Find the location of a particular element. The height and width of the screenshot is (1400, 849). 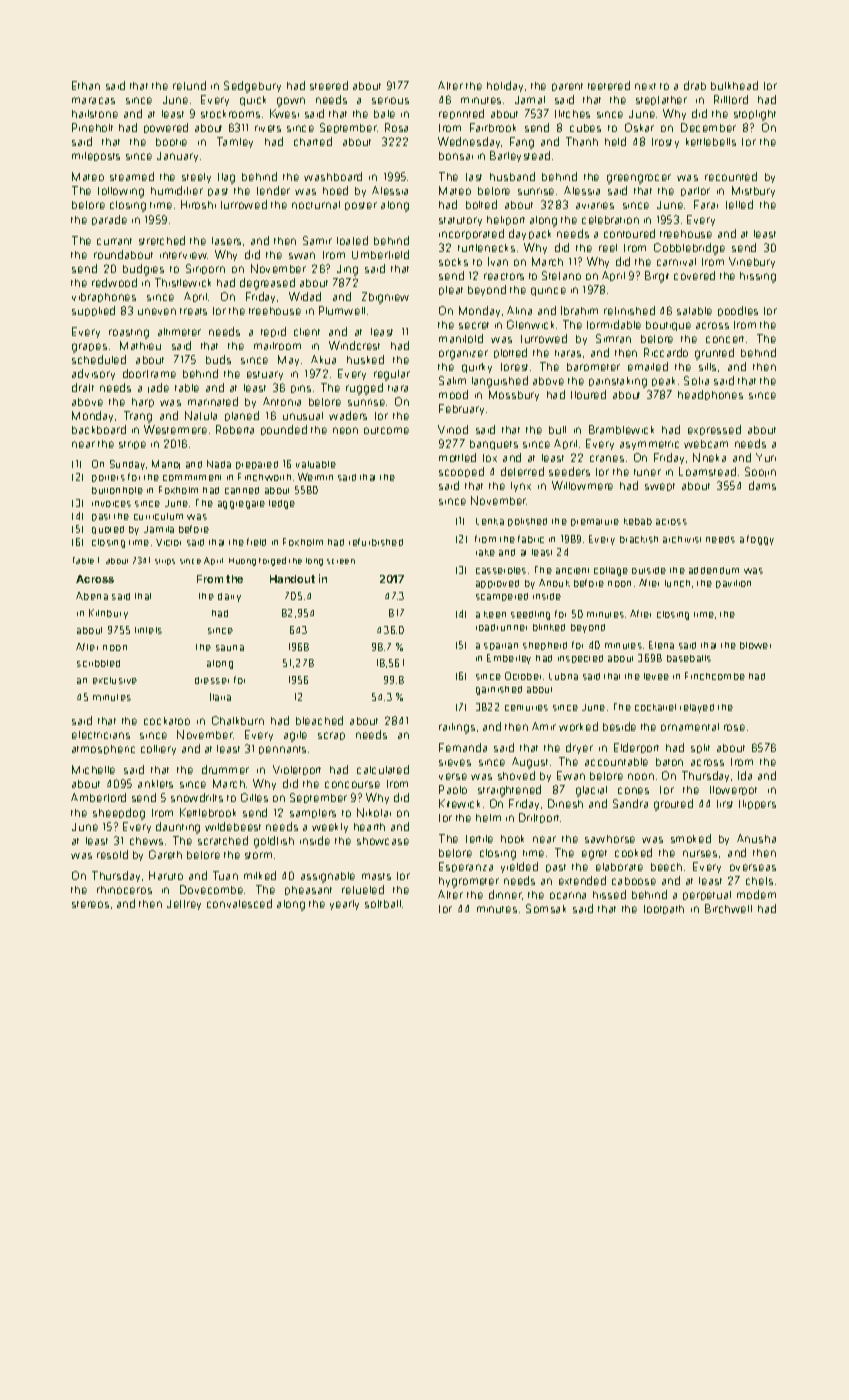

stereos is located at coordinates (90, 904).
